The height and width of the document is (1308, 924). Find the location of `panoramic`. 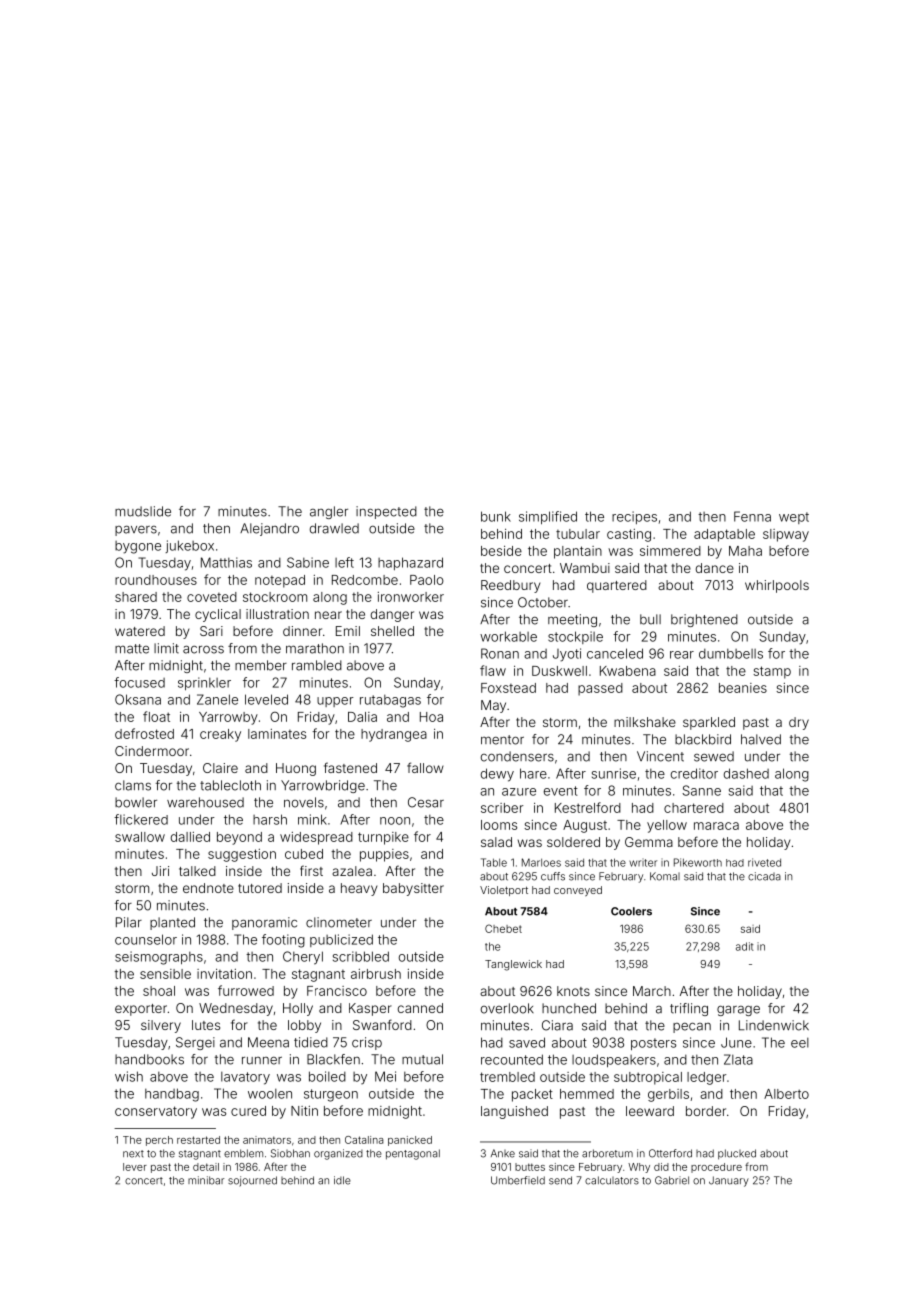

panoramic is located at coordinates (264, 923).
